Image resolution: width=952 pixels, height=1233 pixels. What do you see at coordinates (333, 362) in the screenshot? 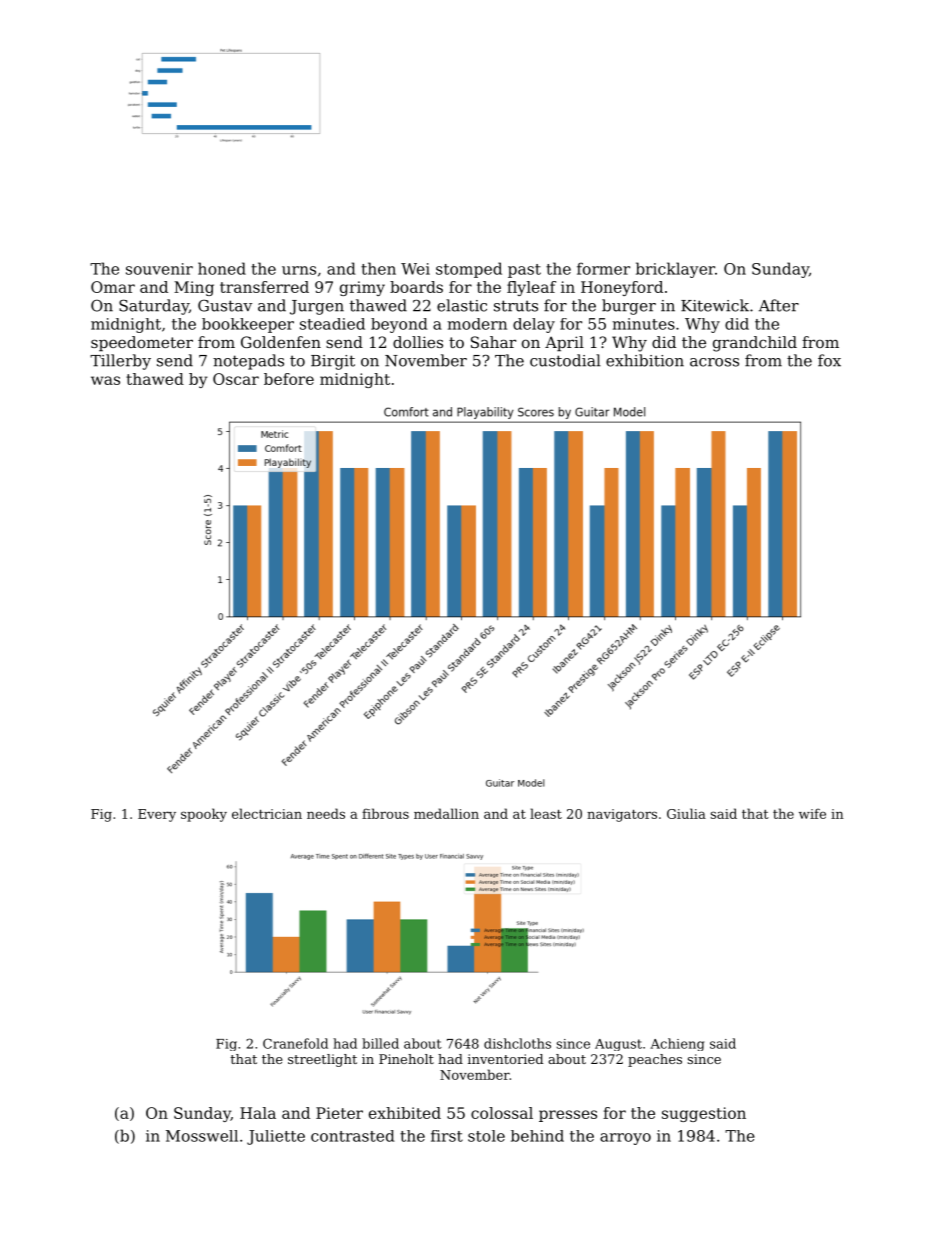
I see `Birgit` at bounding box center [333, 362].
